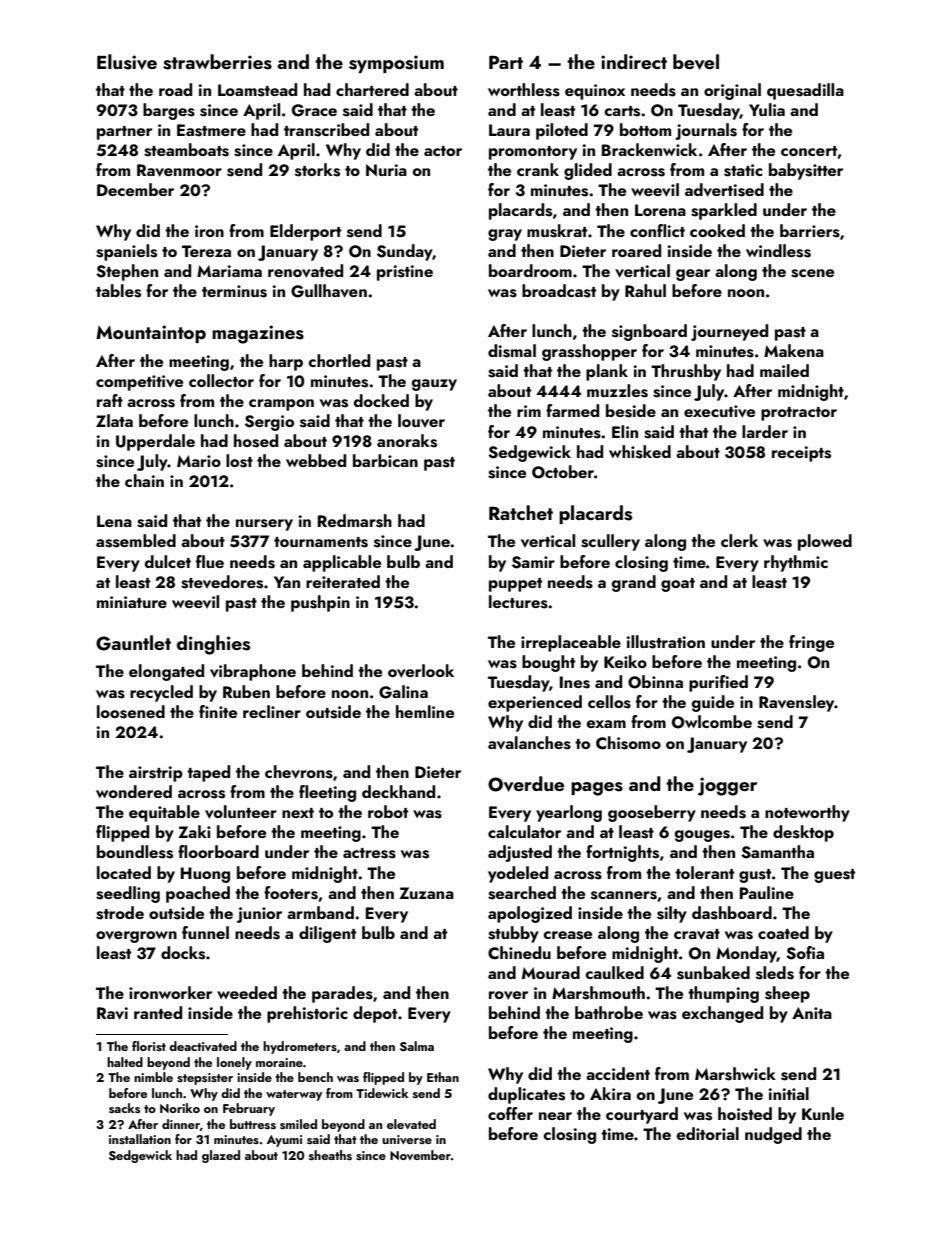  I want to click on recliner, so click(272, 711).
